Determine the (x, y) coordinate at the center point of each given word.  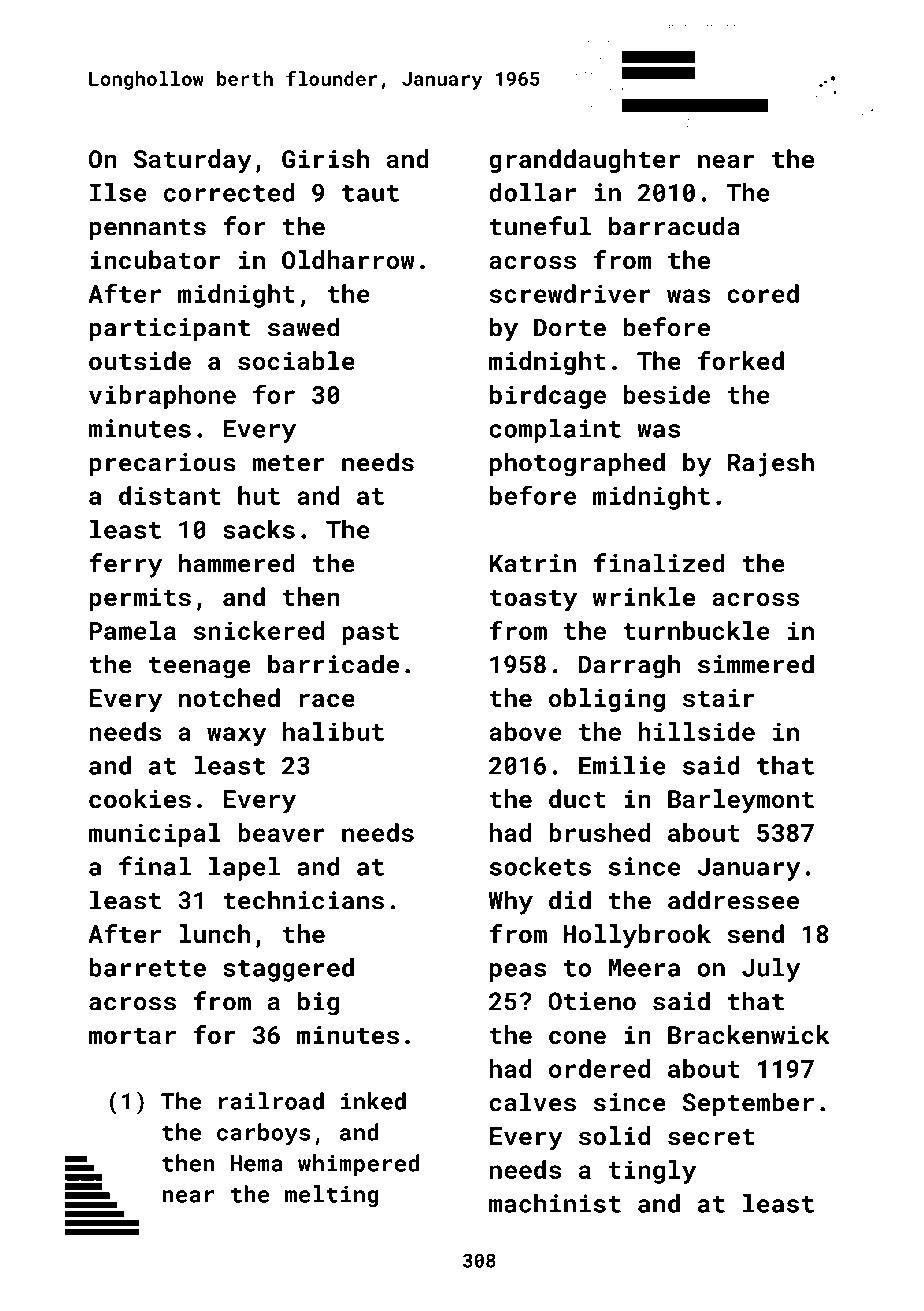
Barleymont (741, 801)
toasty (533, 600)
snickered (259, 630)
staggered (288, 970)
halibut (333, 731)
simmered (756, 664)
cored (763, 293)
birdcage (548, 397)
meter (288, 463)
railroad (271, 1101)
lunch (214, 933)
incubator (155, 259)
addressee (733, 900)
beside (667, 394)
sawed (303, 327)
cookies (140, 798)
